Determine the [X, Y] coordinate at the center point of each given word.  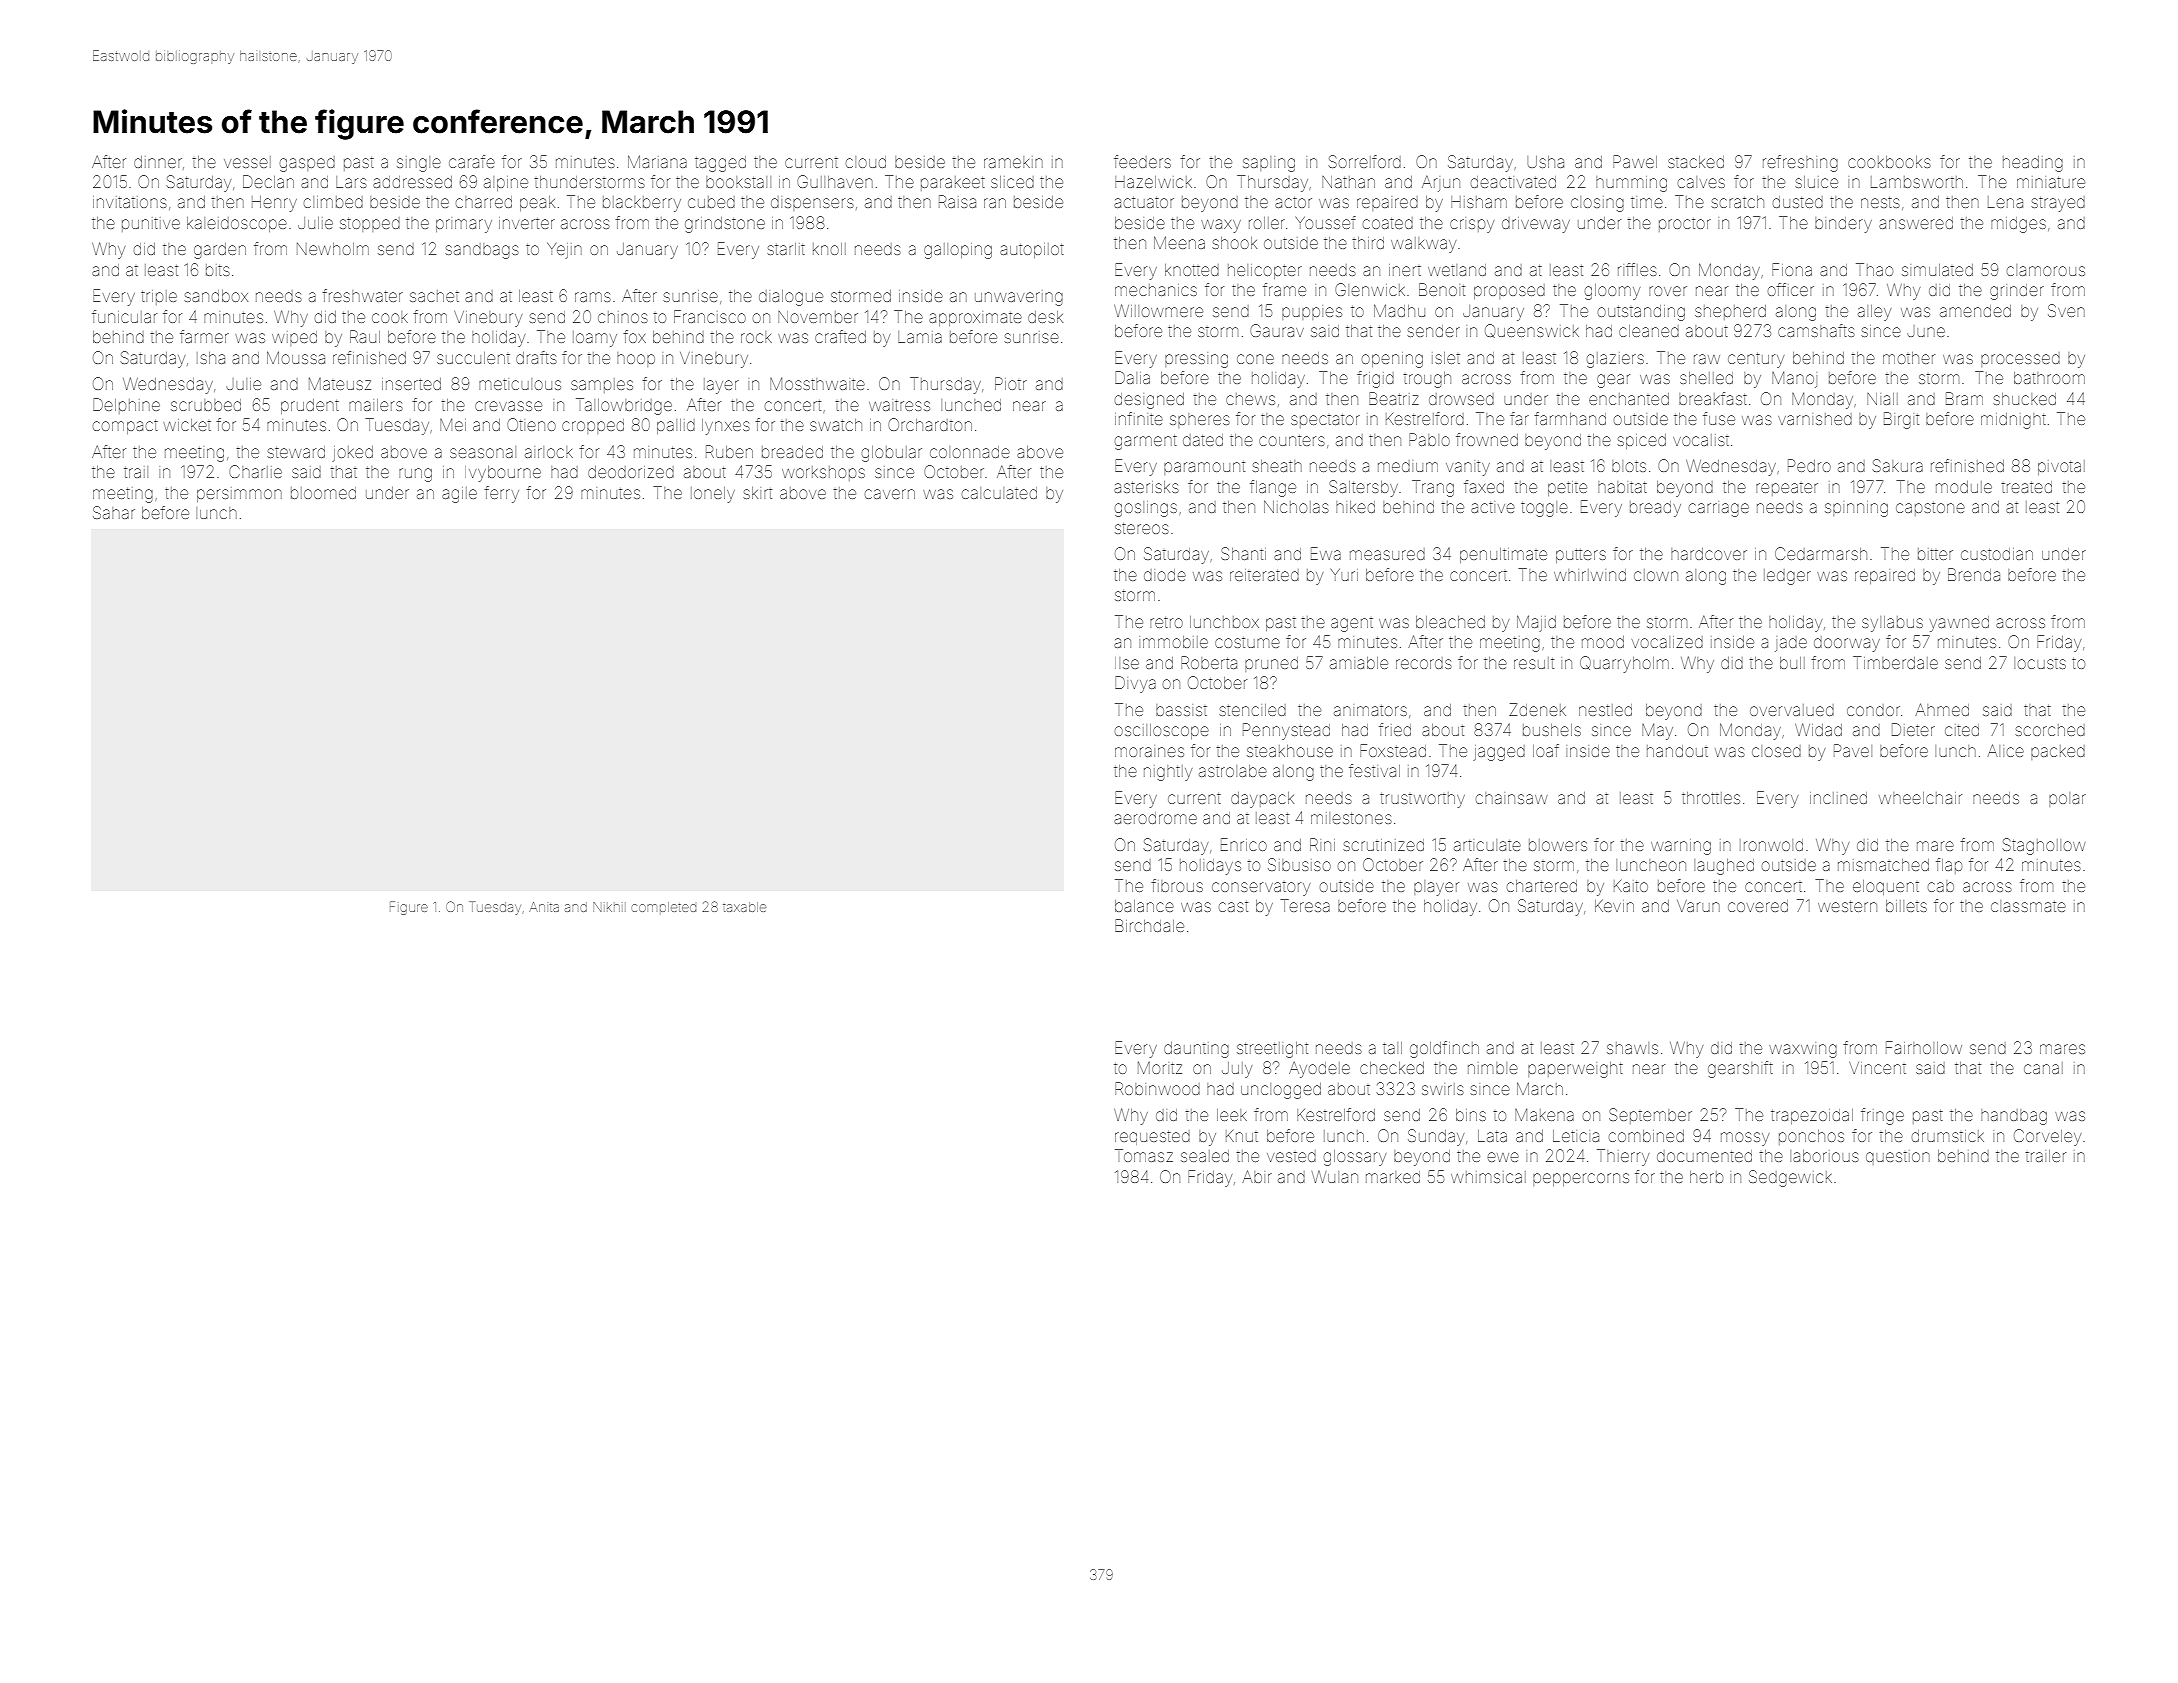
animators [1370, 710]
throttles [1711, 798]
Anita [544, 907]
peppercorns [1581, 1179]
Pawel [1635, 161]
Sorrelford [1365, 161]
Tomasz [1144, 1155]
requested [1152, 1137]
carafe [472, 161]
